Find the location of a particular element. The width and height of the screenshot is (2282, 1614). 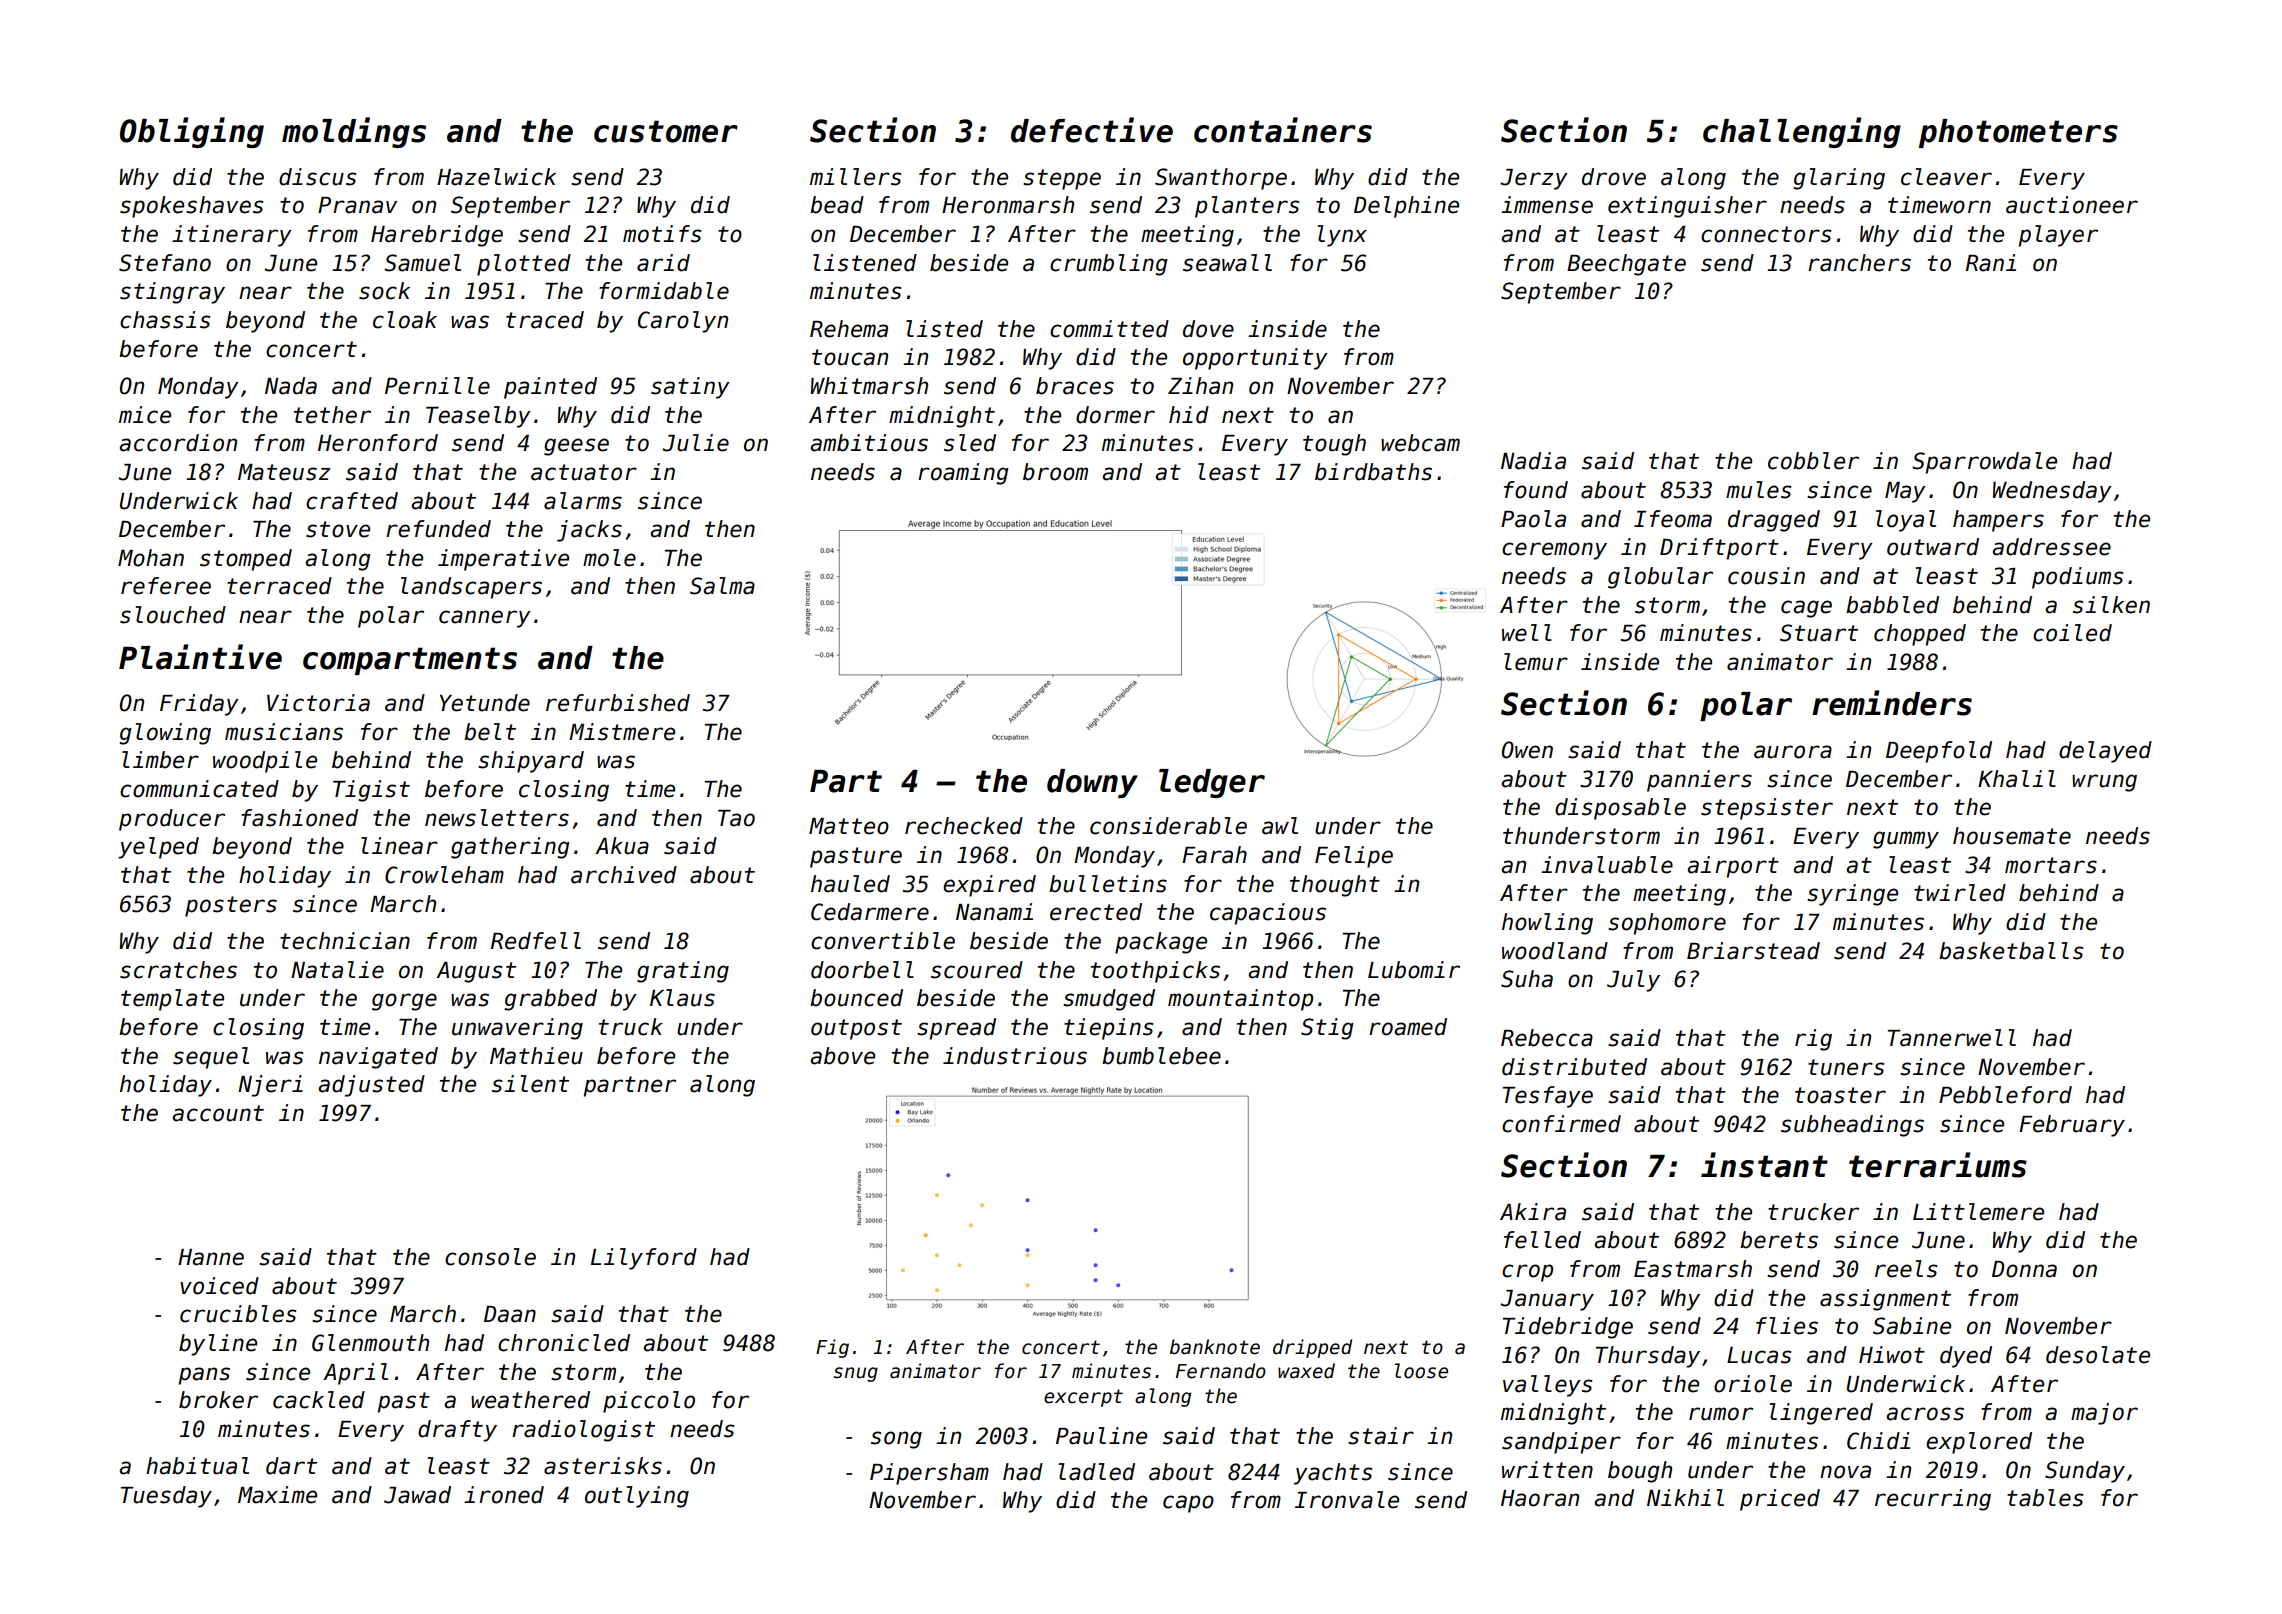

sled is located at coordinates (970, 443).
